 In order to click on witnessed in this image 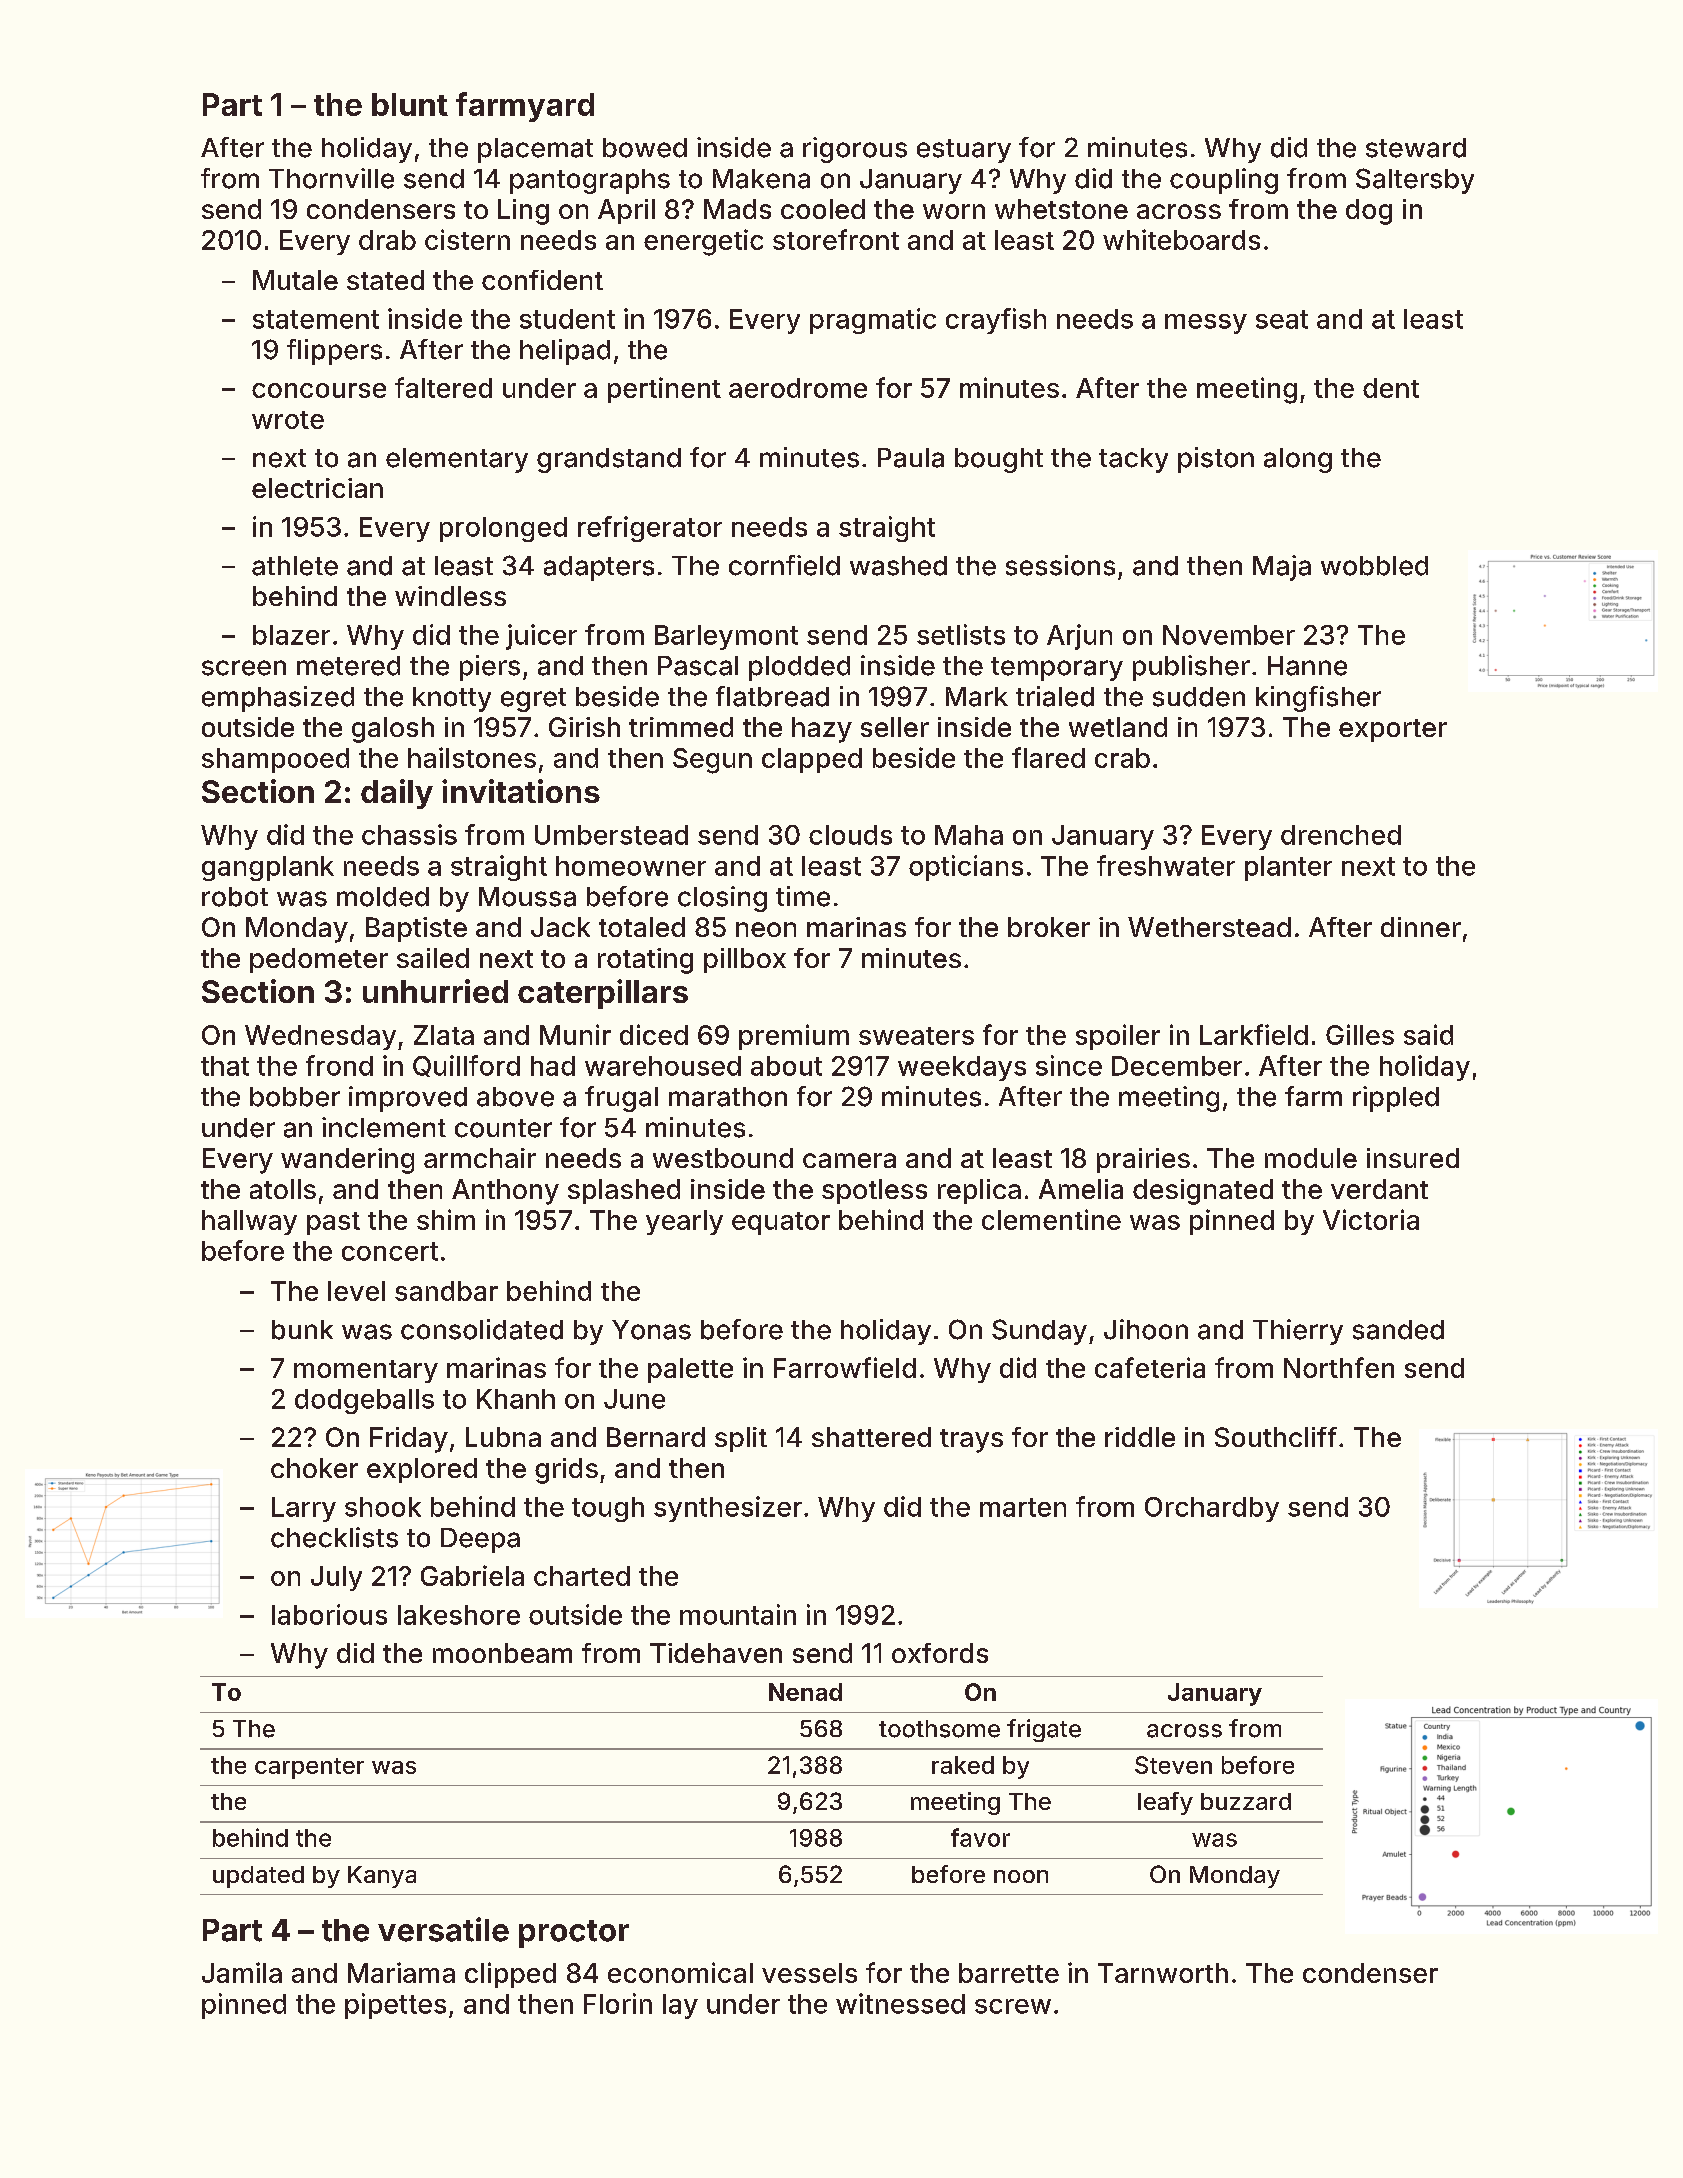, I will do `click(900, 2003)`.
